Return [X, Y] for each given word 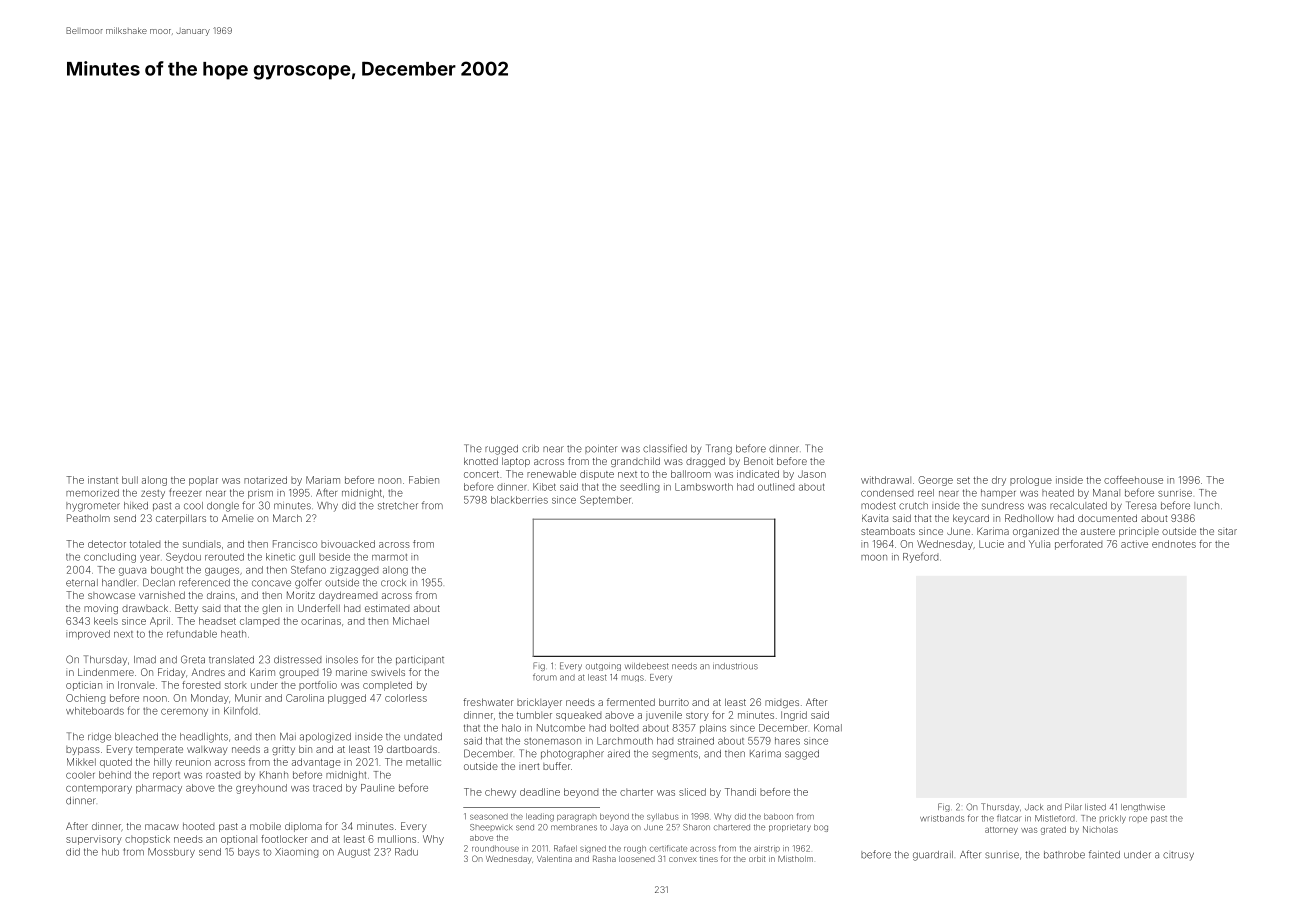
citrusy [1178, 856]
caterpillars [181, 519]
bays [249, 853]
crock [393, 583]
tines [709, 859]
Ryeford [920, 557]
